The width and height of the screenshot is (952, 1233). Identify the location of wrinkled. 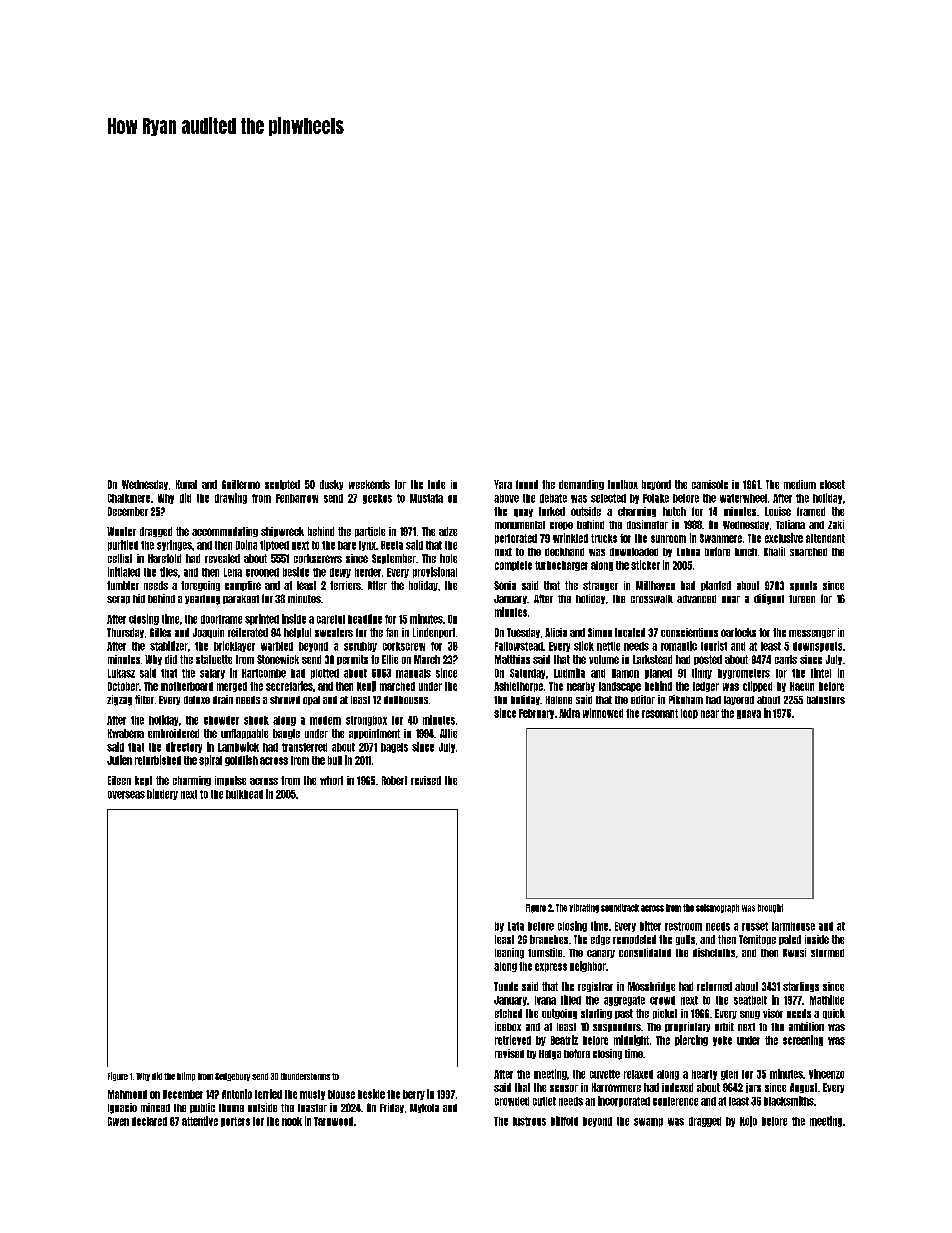
(570, 538).
